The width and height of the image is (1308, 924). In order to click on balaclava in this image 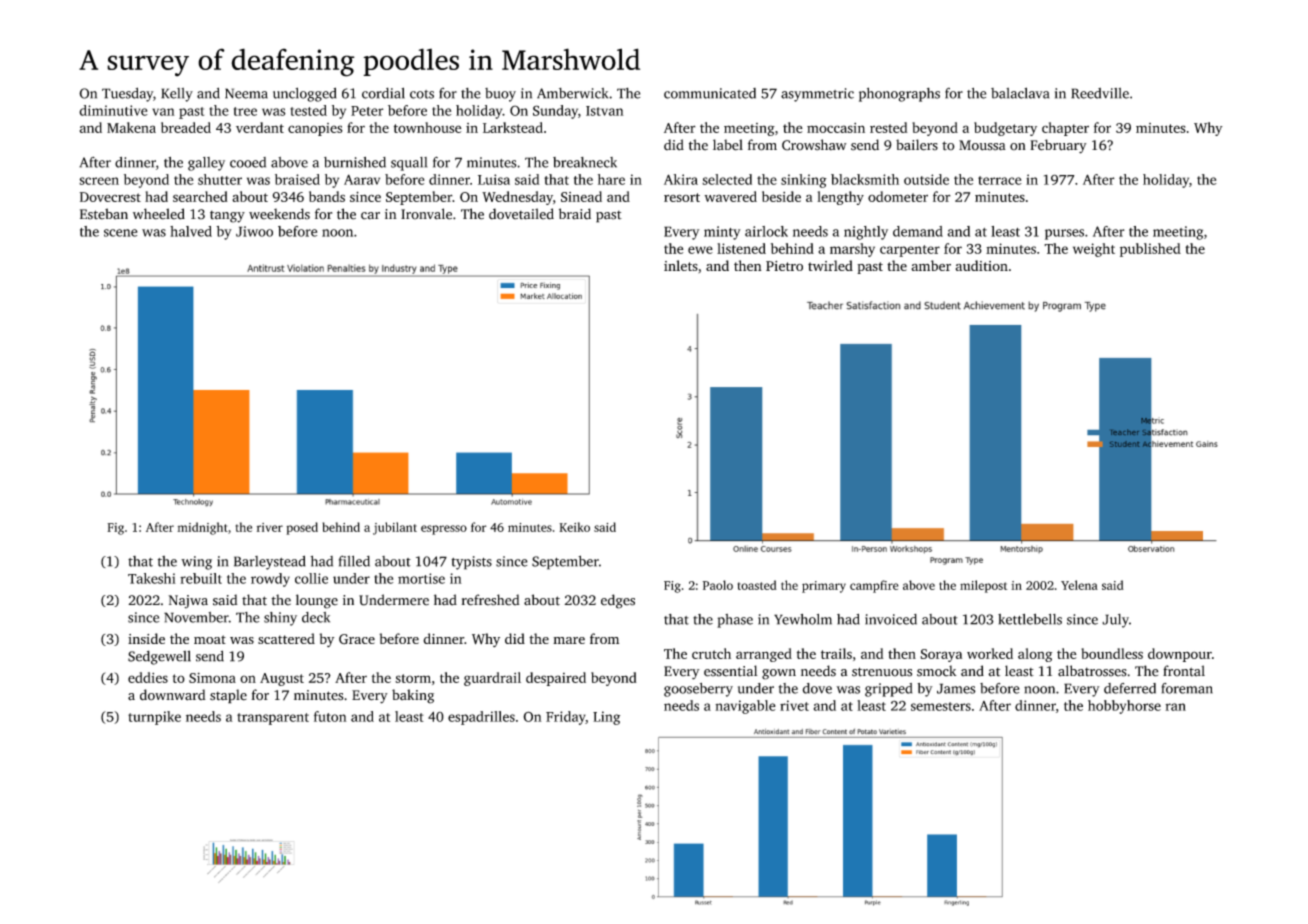, I will do `click(1020, 93)`.
